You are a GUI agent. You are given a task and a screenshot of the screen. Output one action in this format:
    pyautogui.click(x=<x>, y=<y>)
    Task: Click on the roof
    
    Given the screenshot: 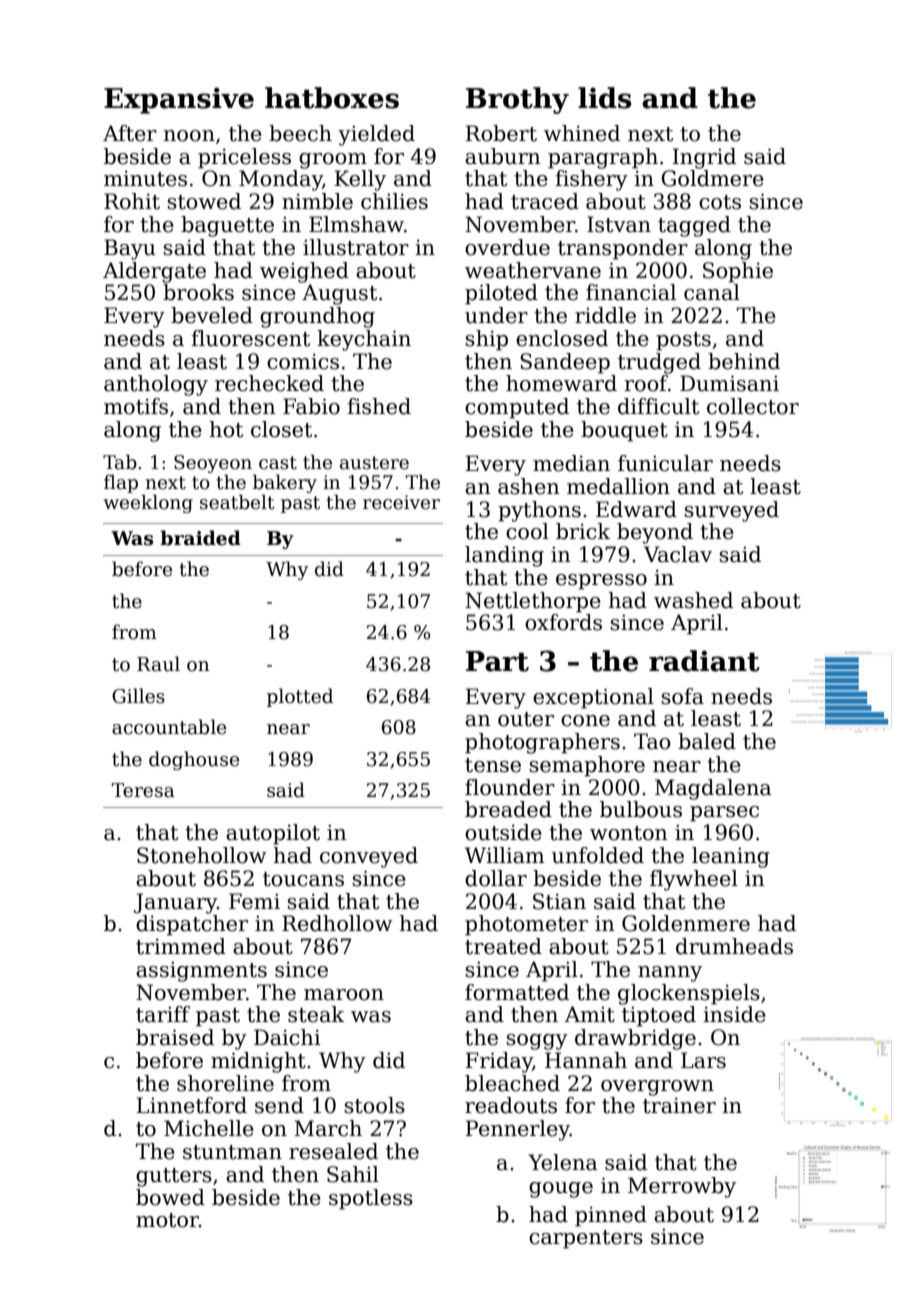 What is the action you would take?
    pyautogui.click(x=646, y=383)
